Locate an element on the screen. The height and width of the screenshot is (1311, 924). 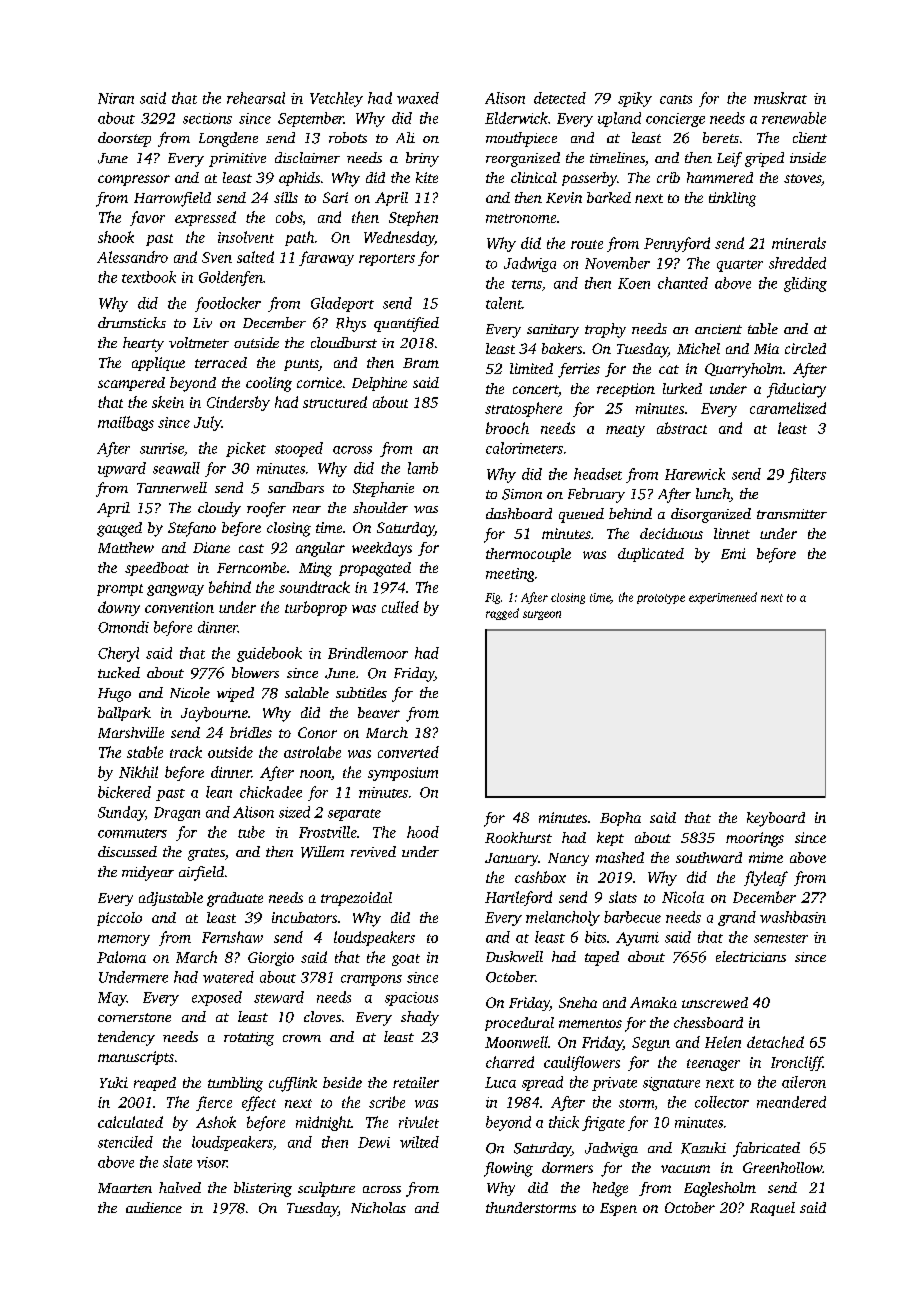
transmitter is located at coordinates (792, 514).
